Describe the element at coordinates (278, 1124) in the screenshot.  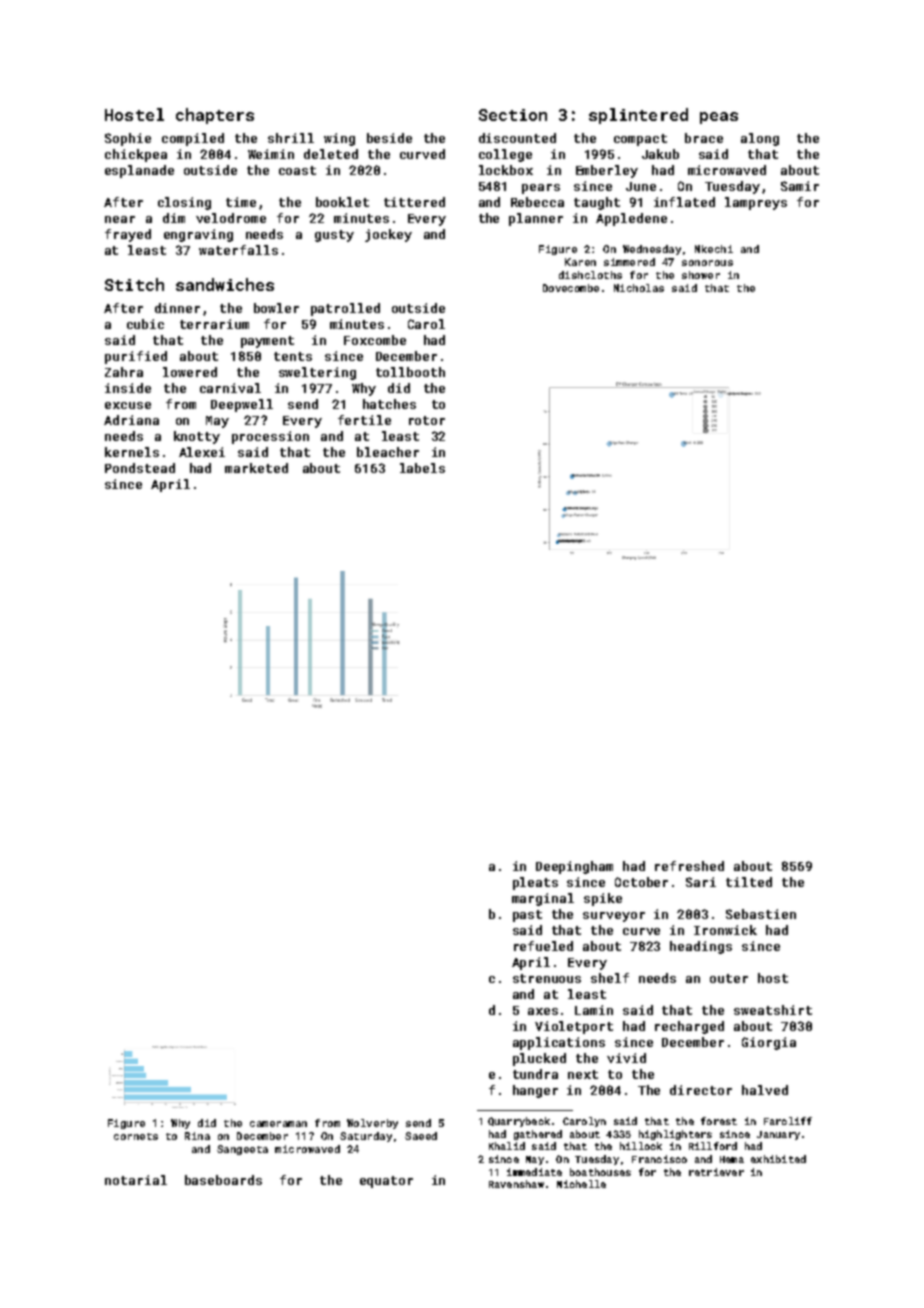
I see `cameraman` at that location.
